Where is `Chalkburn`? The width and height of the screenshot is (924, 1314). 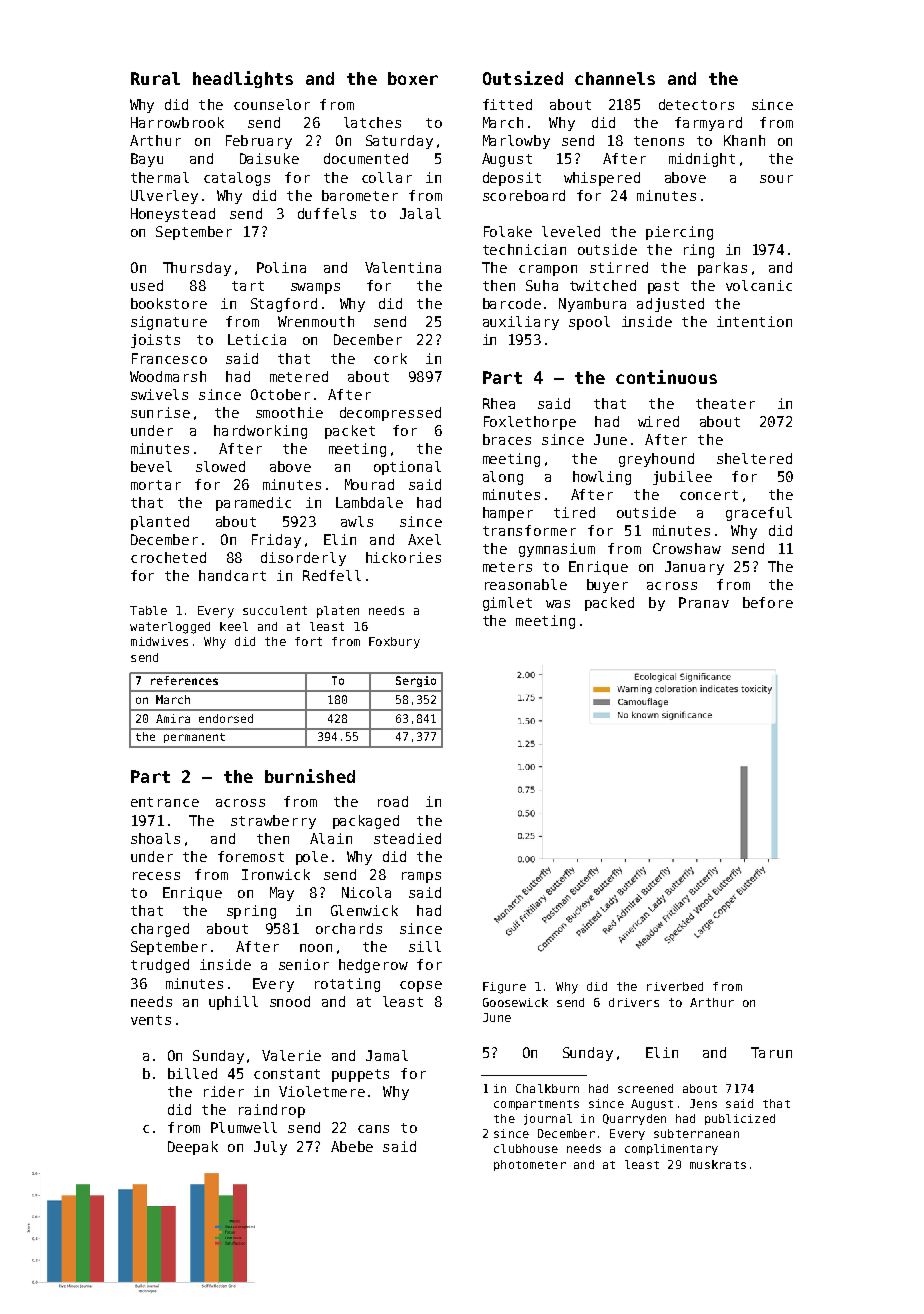
Chalkburn is located at coordinates (547, 1088).
